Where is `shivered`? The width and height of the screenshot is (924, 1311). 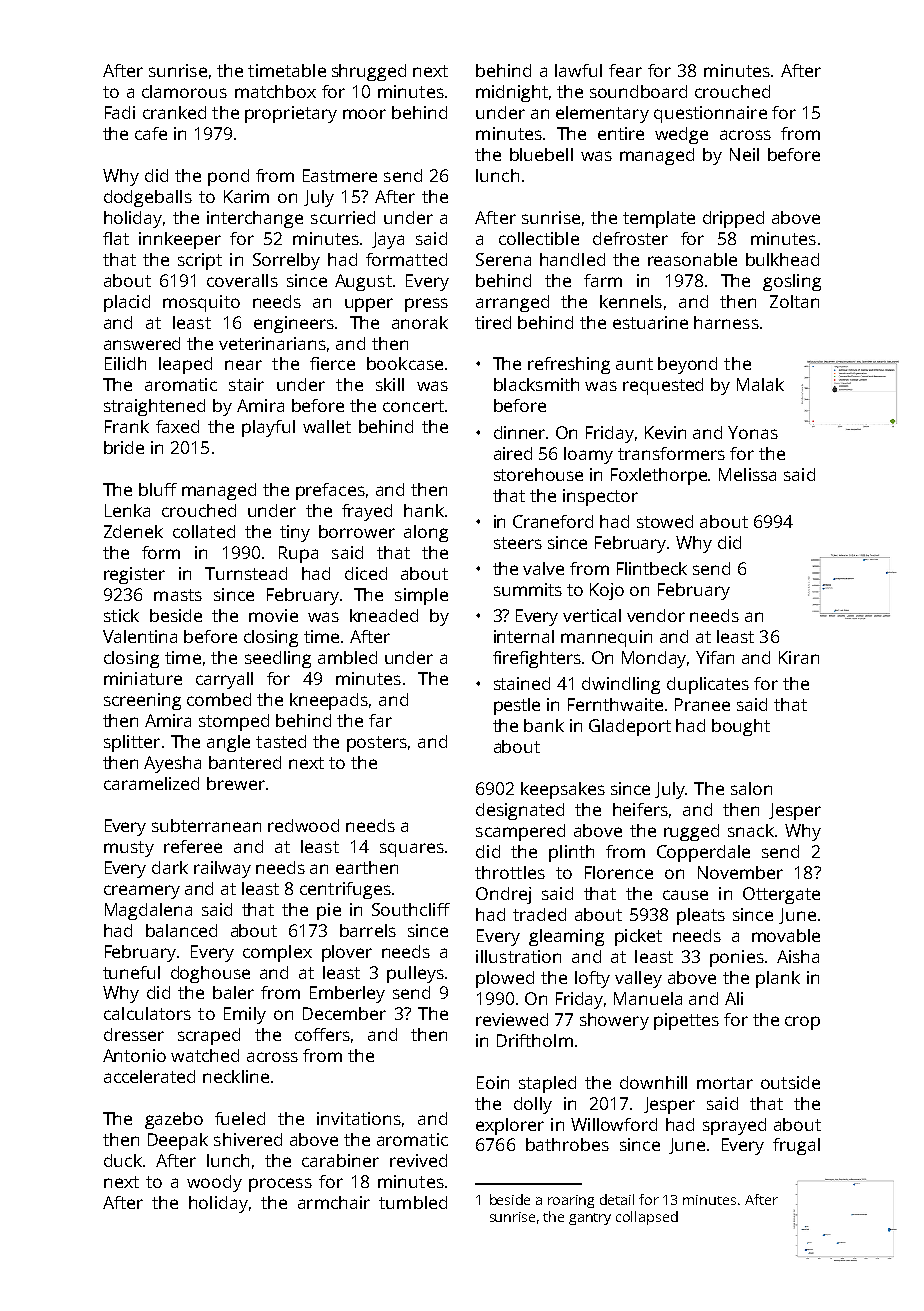 shivered is located at coordinates (248, 1139).
